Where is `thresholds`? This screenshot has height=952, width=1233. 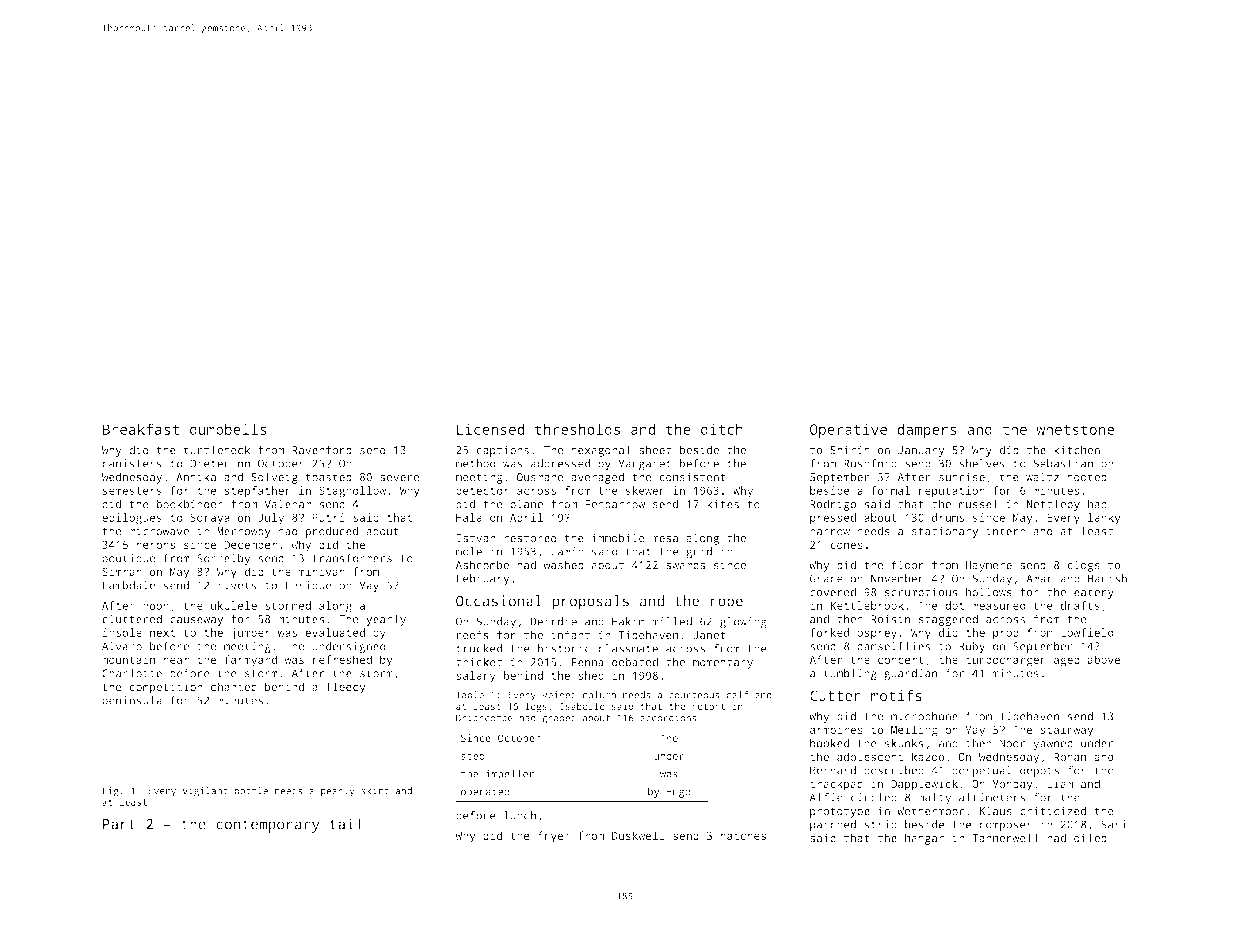 thresholds is located at coordinates (577, 429).
